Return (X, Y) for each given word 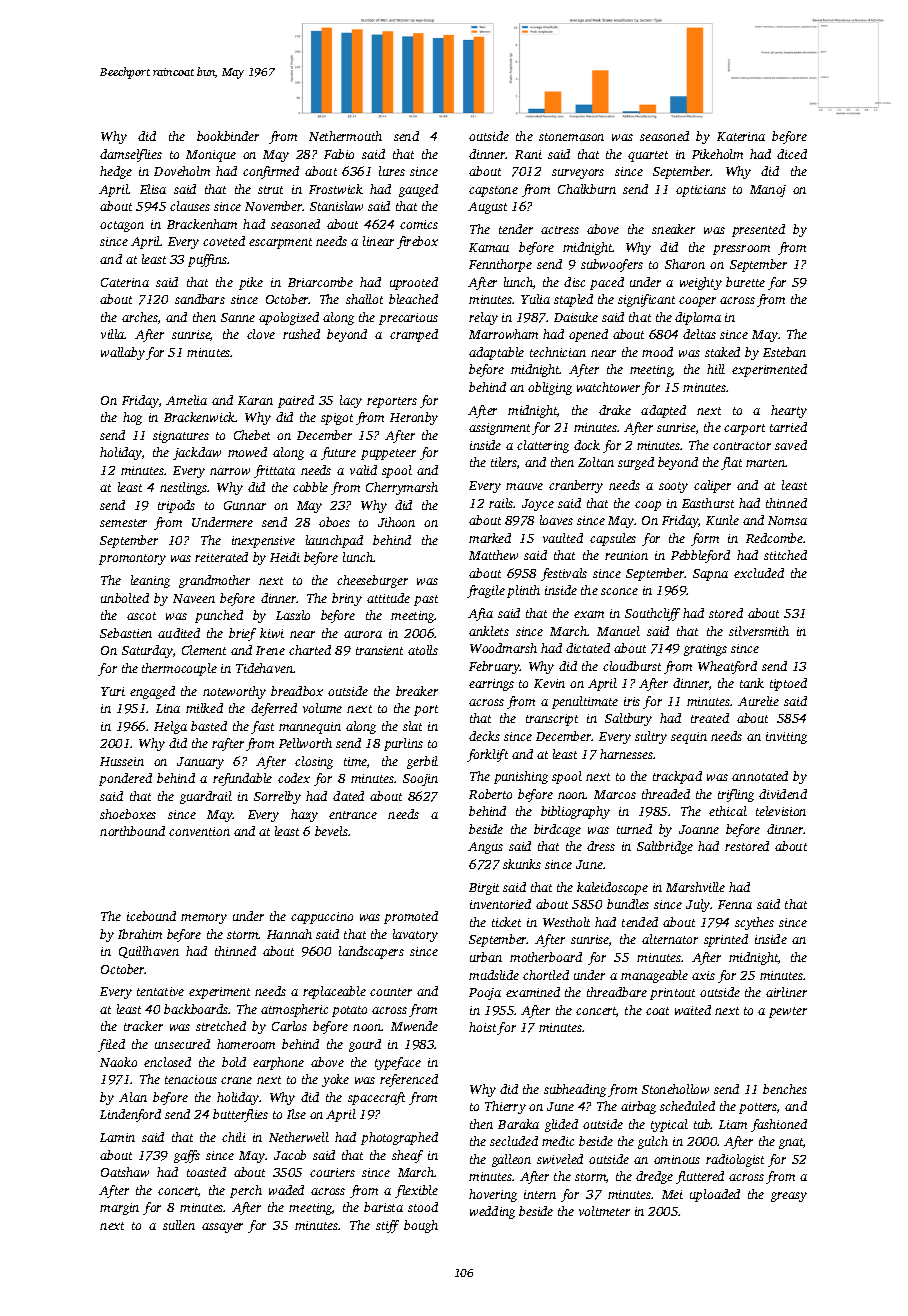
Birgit (484, 889)
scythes (754, 923)
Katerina (741, 136)
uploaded (715, 1195)
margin (119, 1209)
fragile (486, 591)
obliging (550, 388)
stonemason (571, 137)
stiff (387, 1226)
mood (657, 352)
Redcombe (774, 538)
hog (132, 418)
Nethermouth (345, 136)
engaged (152, 692)
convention (199, 831)
